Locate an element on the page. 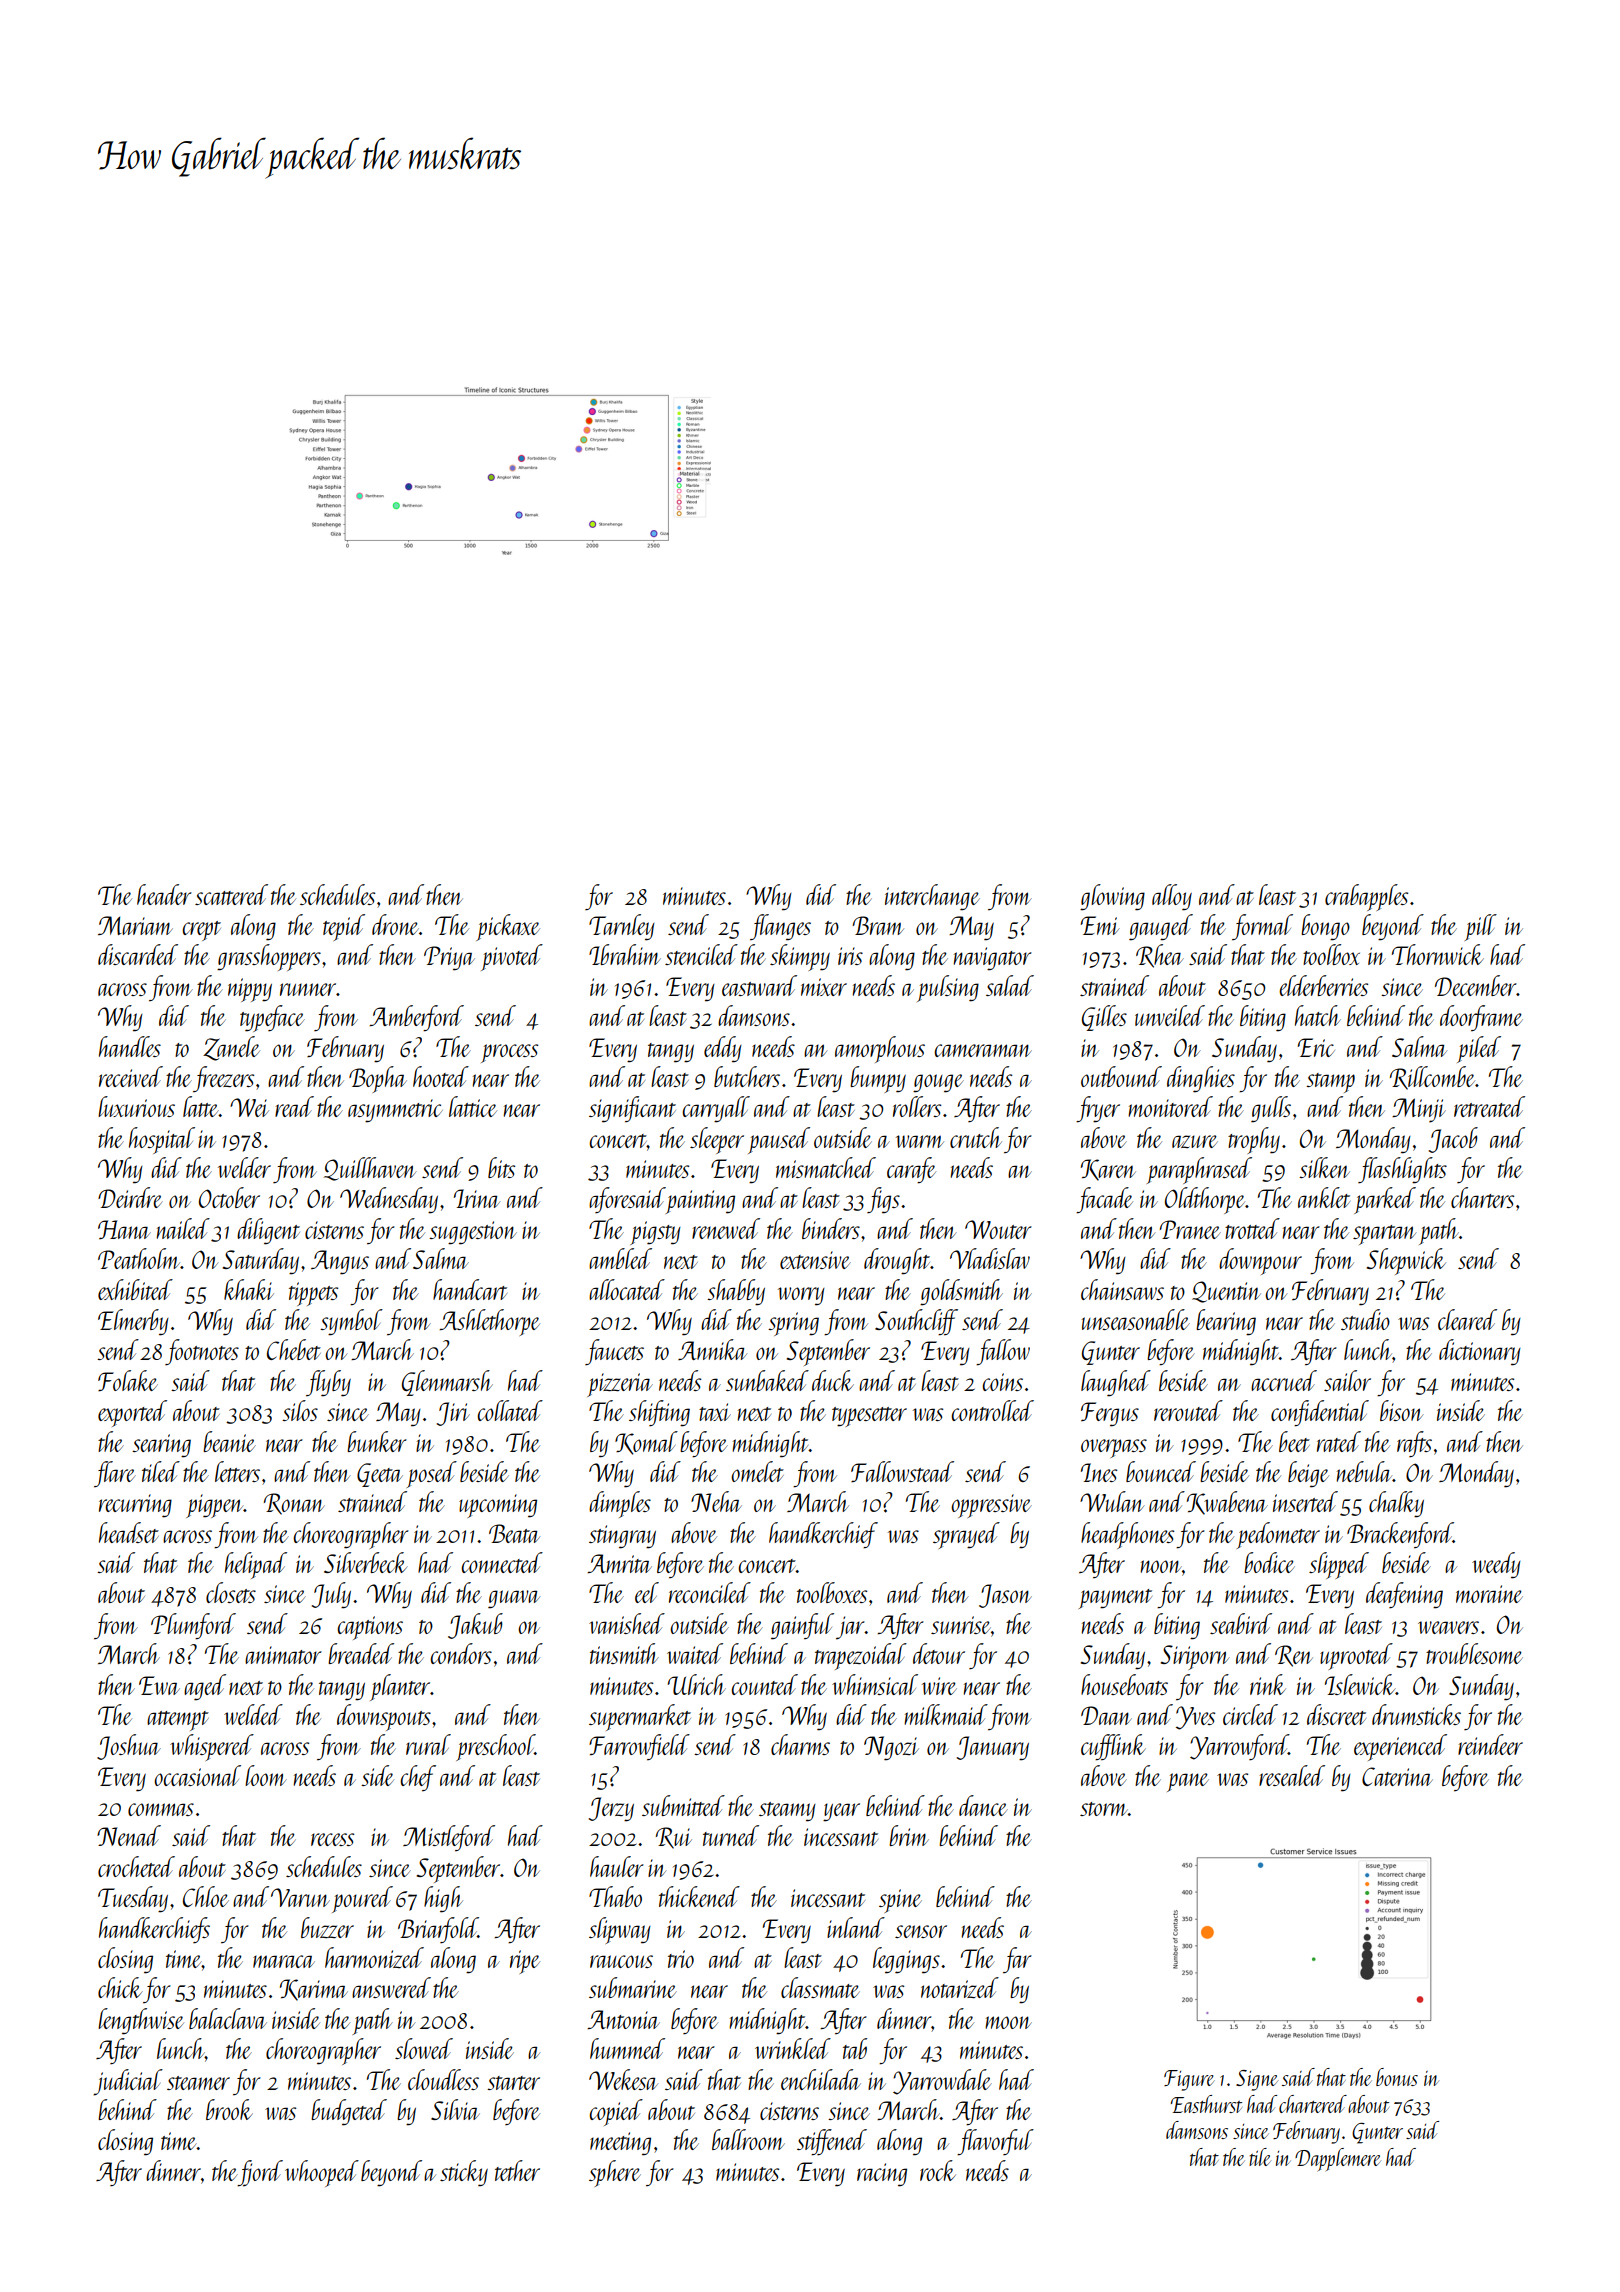  crabapples is located at coordinates (1366, 897).
